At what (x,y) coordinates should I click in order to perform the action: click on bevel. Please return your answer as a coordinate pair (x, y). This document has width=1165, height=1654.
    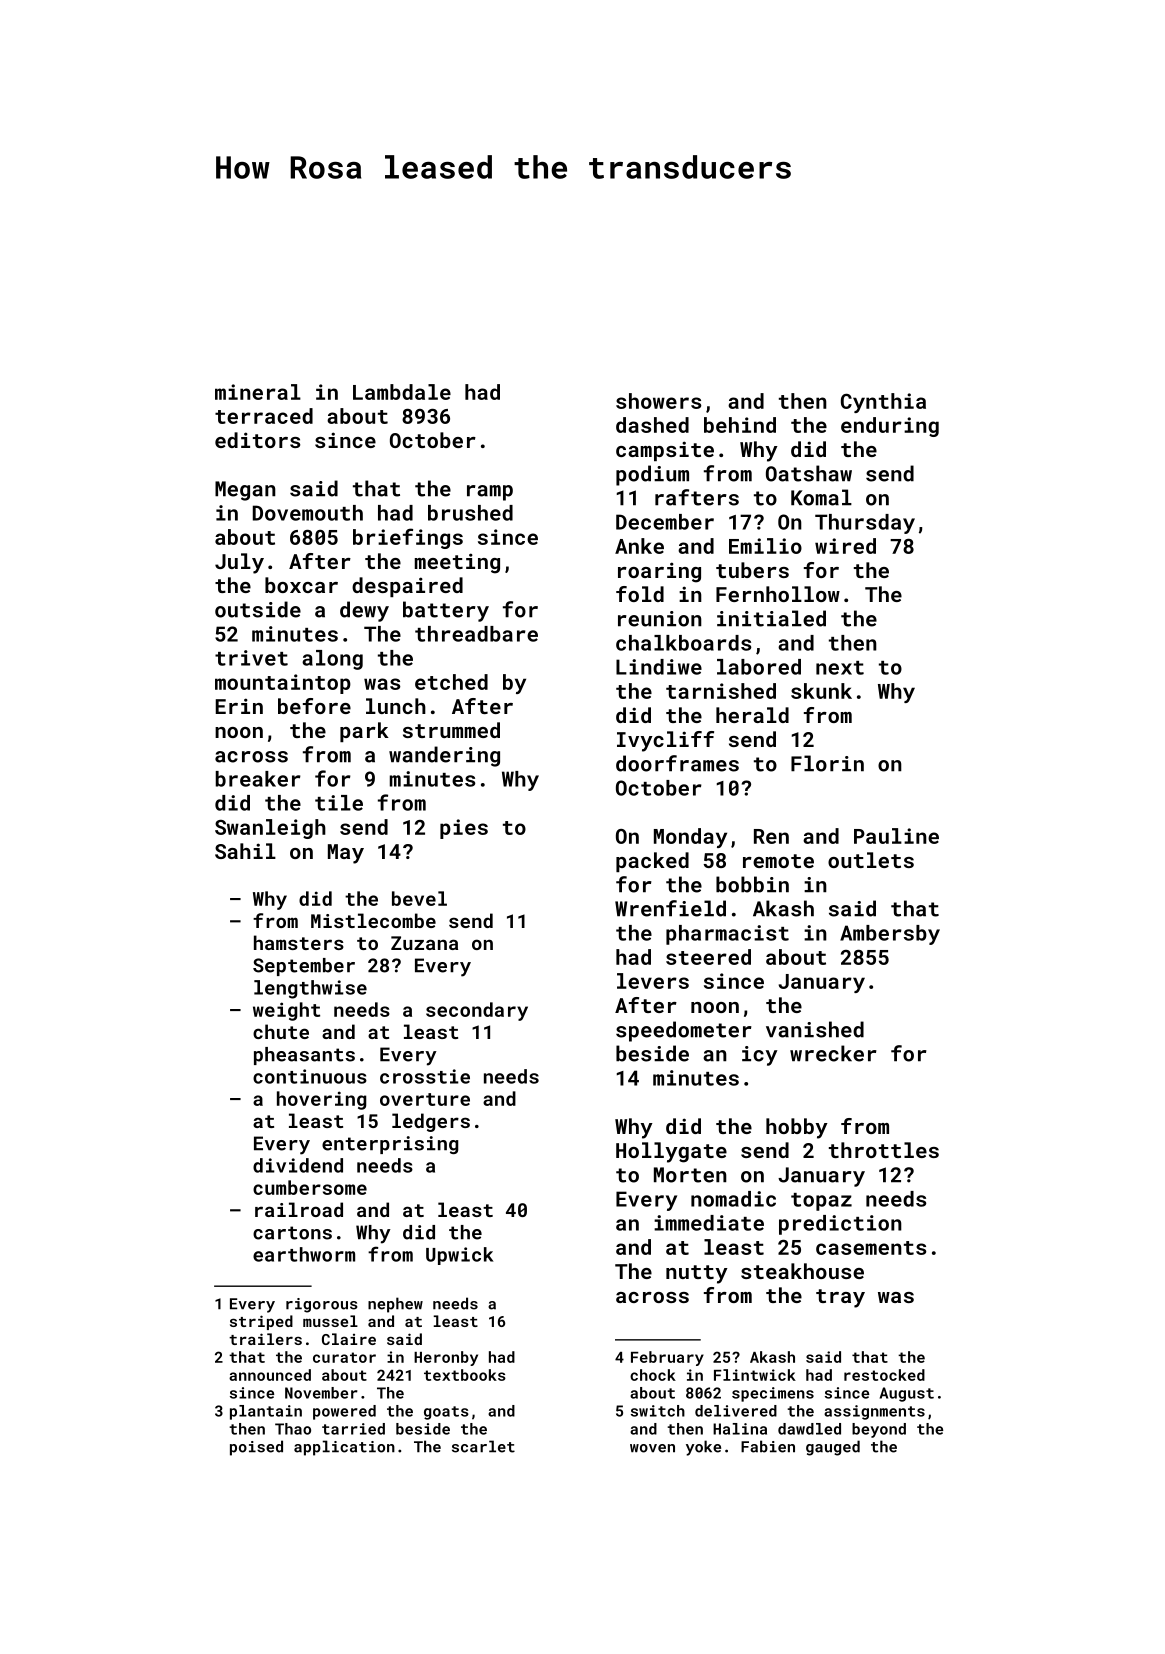
    Looking at the image, I should click on (419, 898).
